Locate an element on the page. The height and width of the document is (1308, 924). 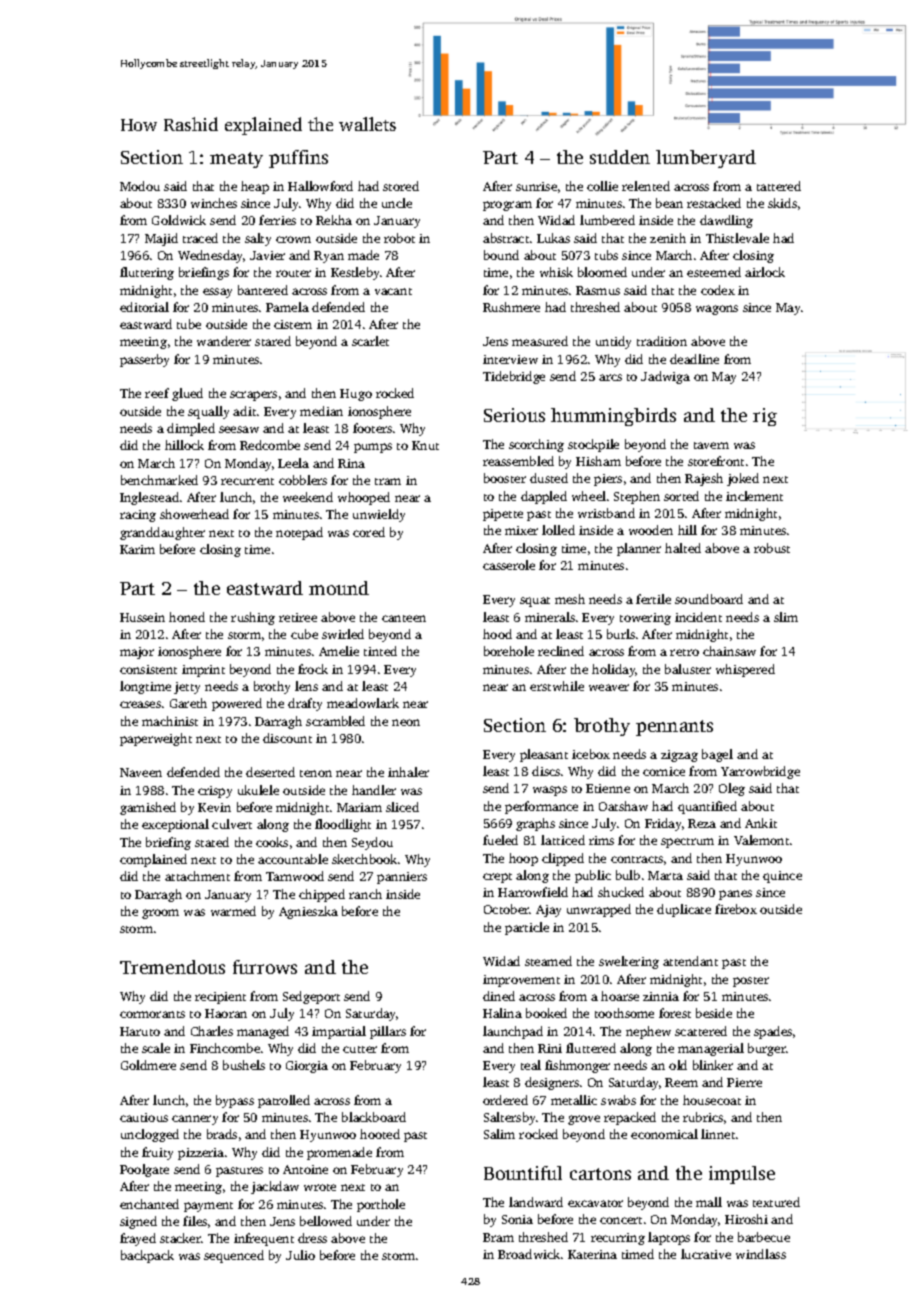
Broadwick is located at coordinates (529, 1254).
